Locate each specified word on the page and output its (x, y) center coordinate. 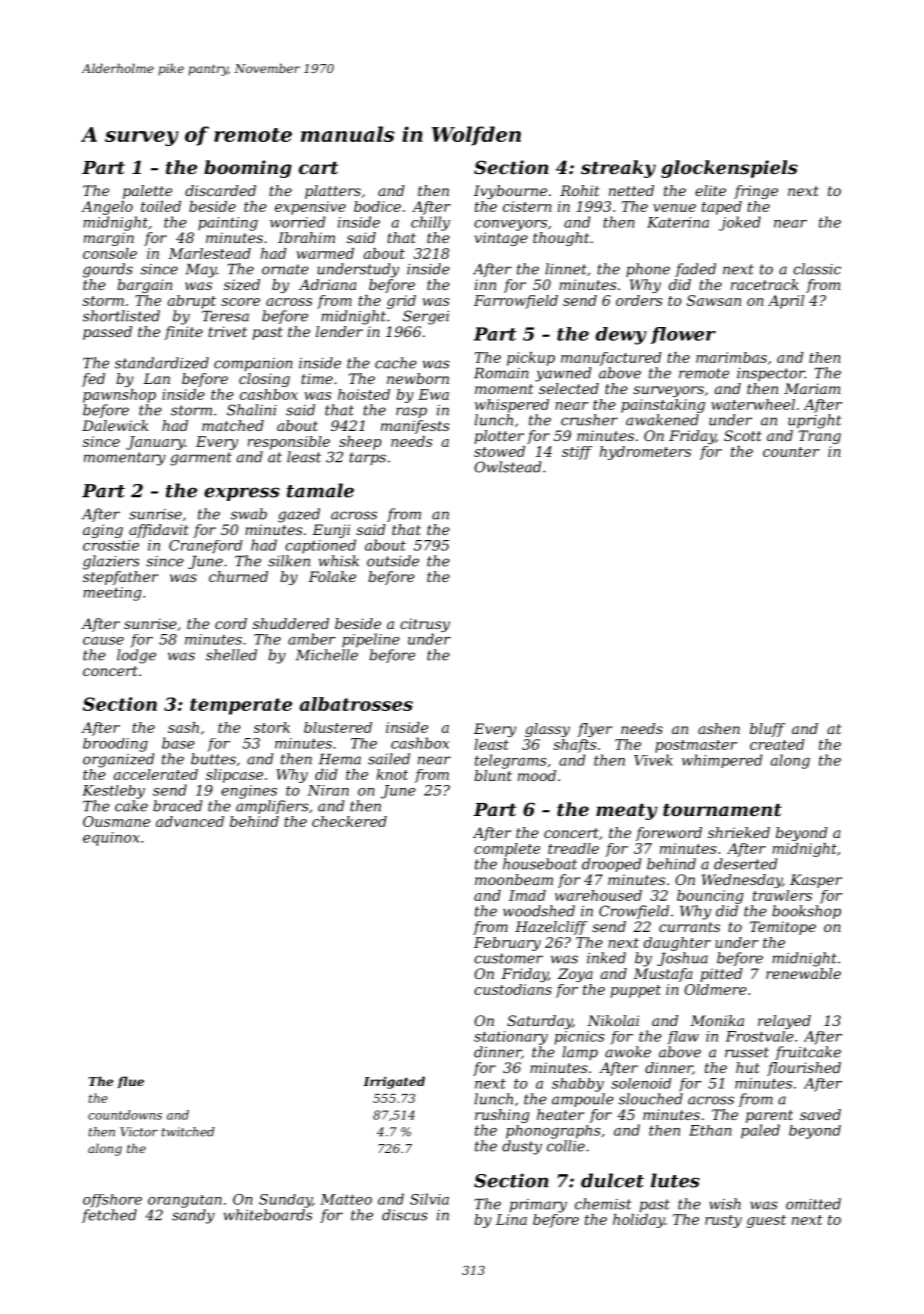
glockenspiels (729, 169)
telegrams (510, 761)
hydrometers (645, 453)
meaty (627, 812)
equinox (111, 839)
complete (507, 850)
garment (201, 459)
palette (147, 192)
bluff (767, 730)
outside (393, 561)
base (178, 743)
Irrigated (394, 1082)
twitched (188, 1132)
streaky (618, 169)
